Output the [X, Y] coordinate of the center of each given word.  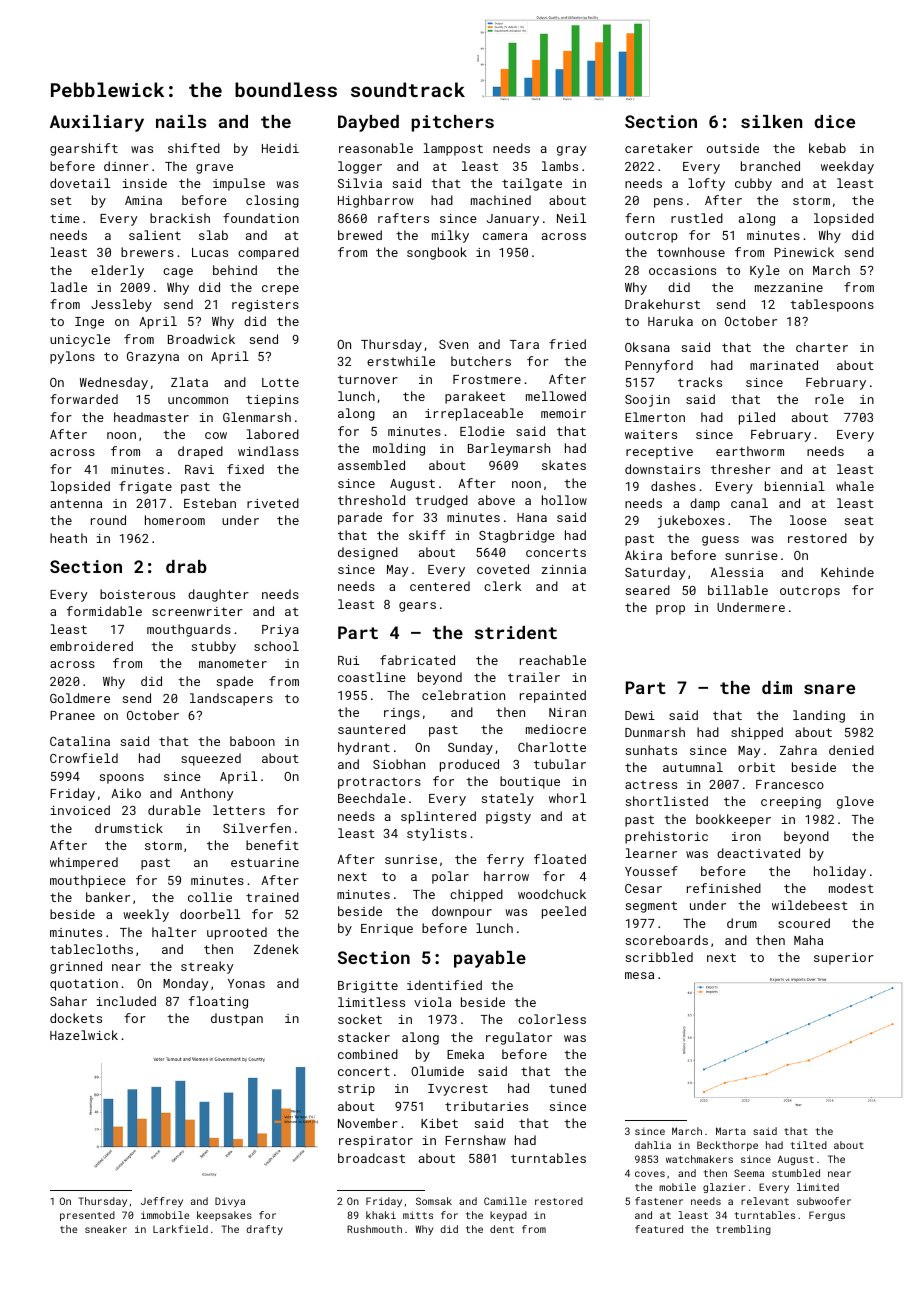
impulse [239, 184]
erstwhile [401, 361]
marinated [784, 365]
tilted [808, 1145]
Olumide [437, 1071]
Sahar [68, 1001]
